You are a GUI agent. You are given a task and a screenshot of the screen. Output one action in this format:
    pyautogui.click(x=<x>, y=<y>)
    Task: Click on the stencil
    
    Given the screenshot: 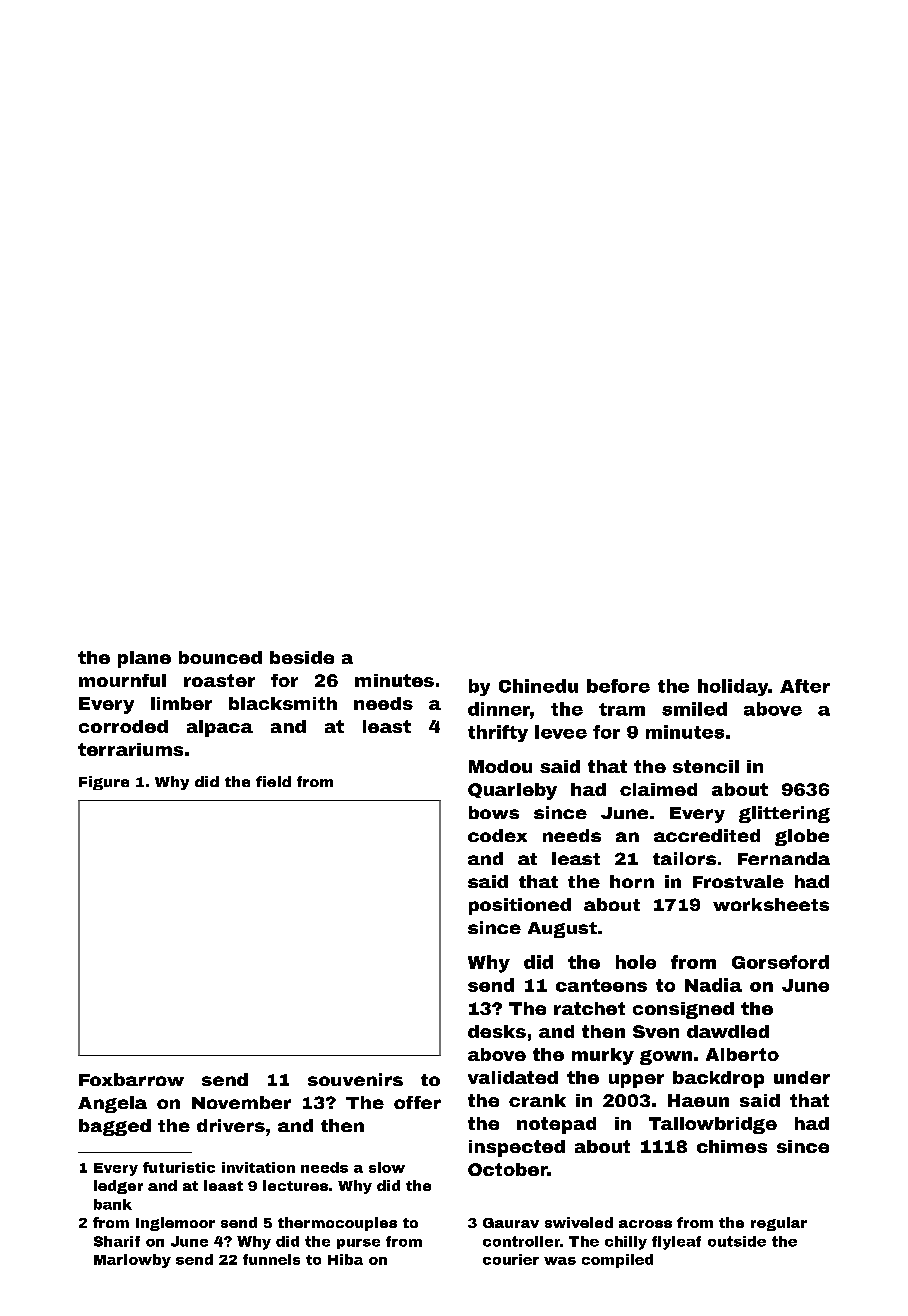 What is the action you would take?
    pyautogui.click(x=706, y=766)
